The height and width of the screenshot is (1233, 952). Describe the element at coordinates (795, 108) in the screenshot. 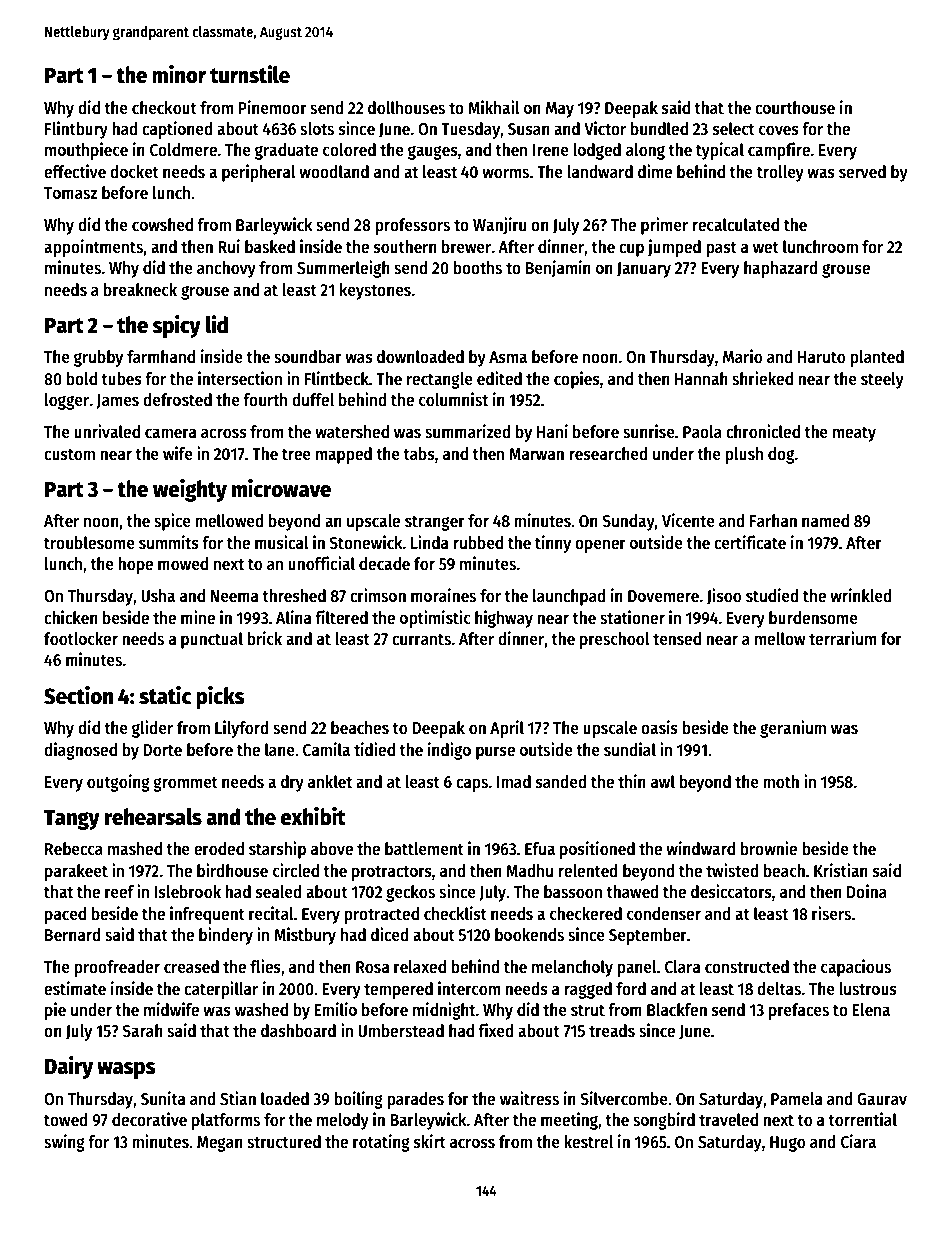

I see `courthouse` at that location.
